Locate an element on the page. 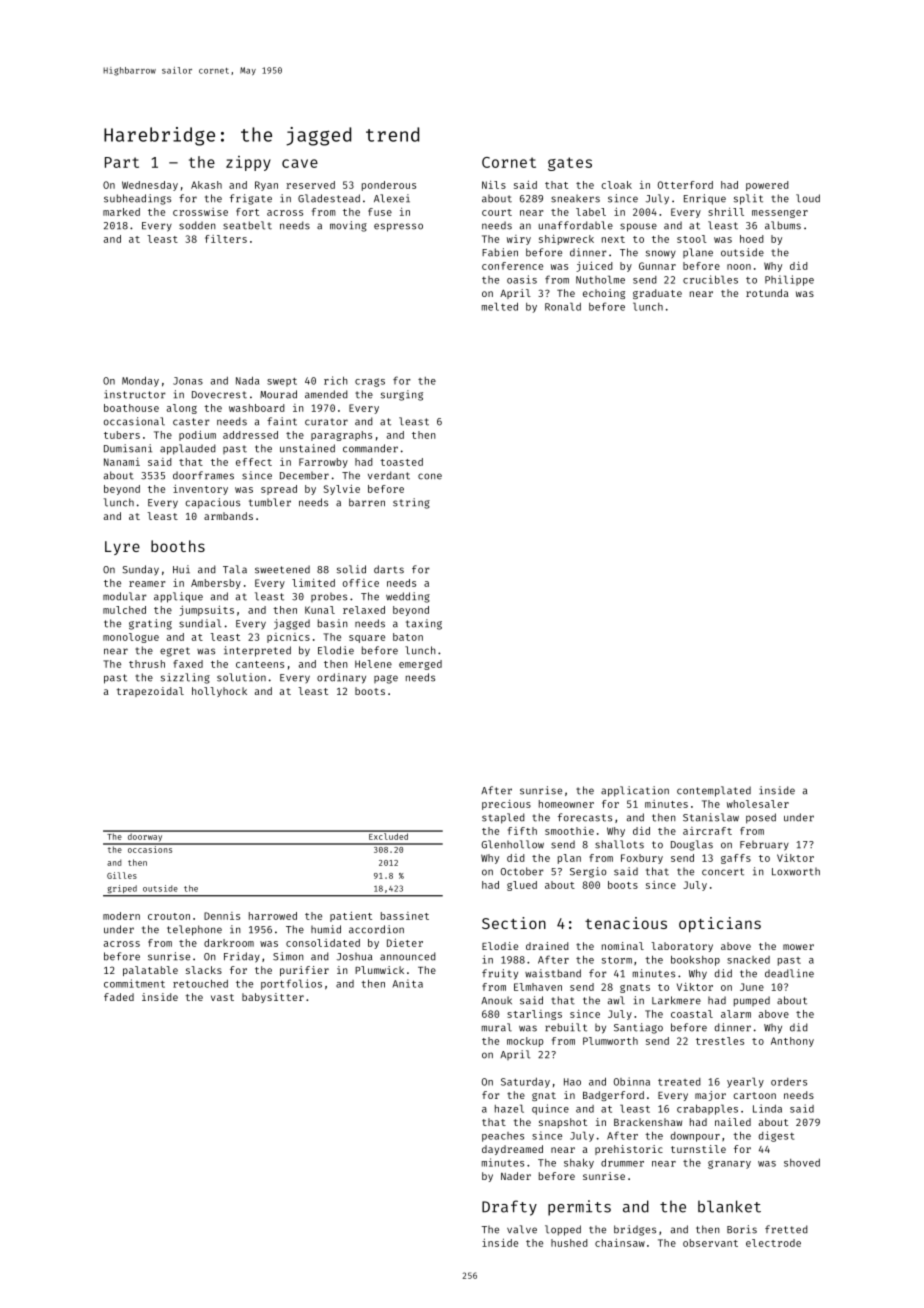  taxing is located at coordinates (424, 624).
